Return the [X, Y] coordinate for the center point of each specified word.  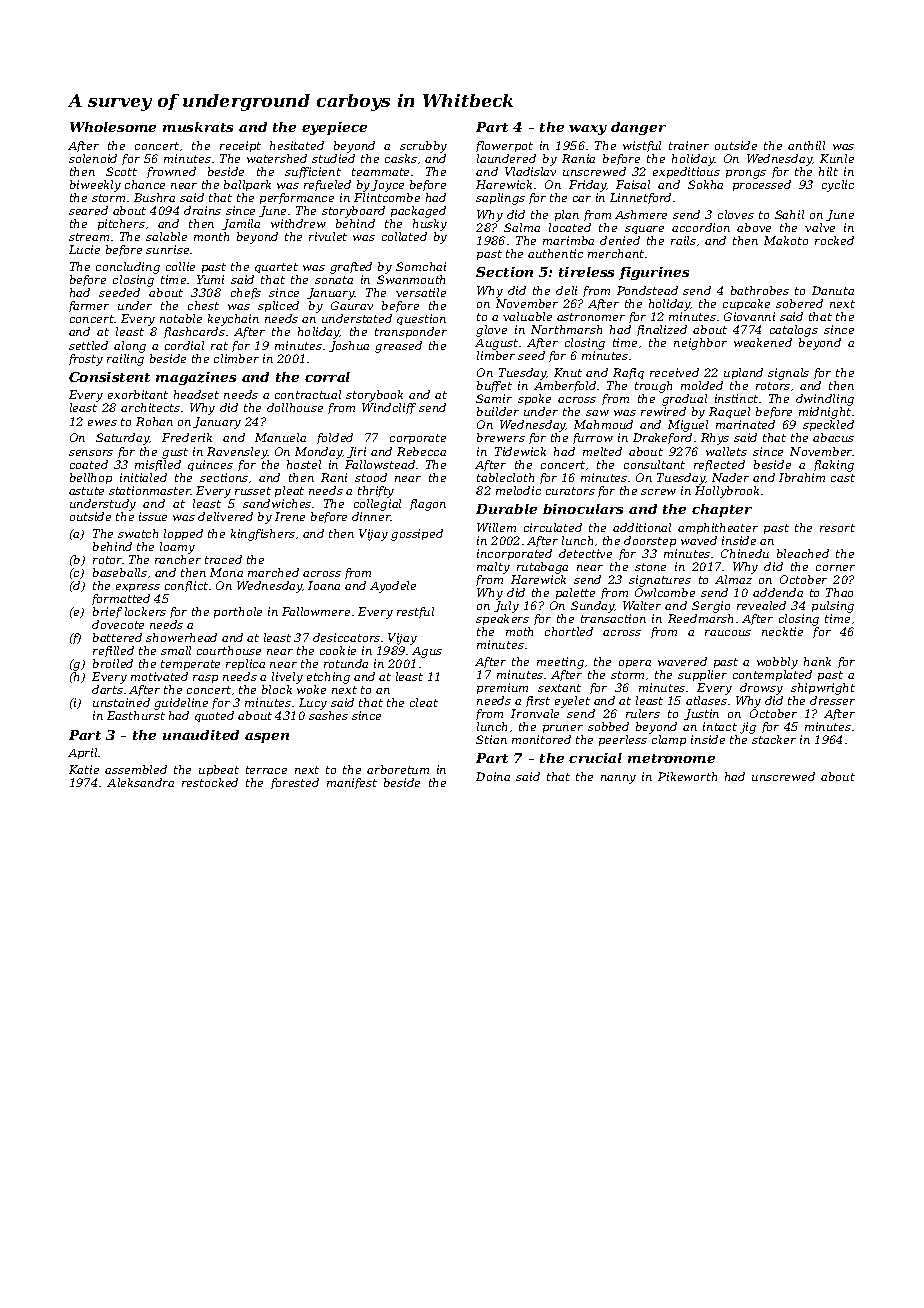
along [130, 347]
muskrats [198, 127]
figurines [654, 273]
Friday [588, 186]
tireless [586, 272]
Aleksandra [140, 782]
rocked [834, 240]
